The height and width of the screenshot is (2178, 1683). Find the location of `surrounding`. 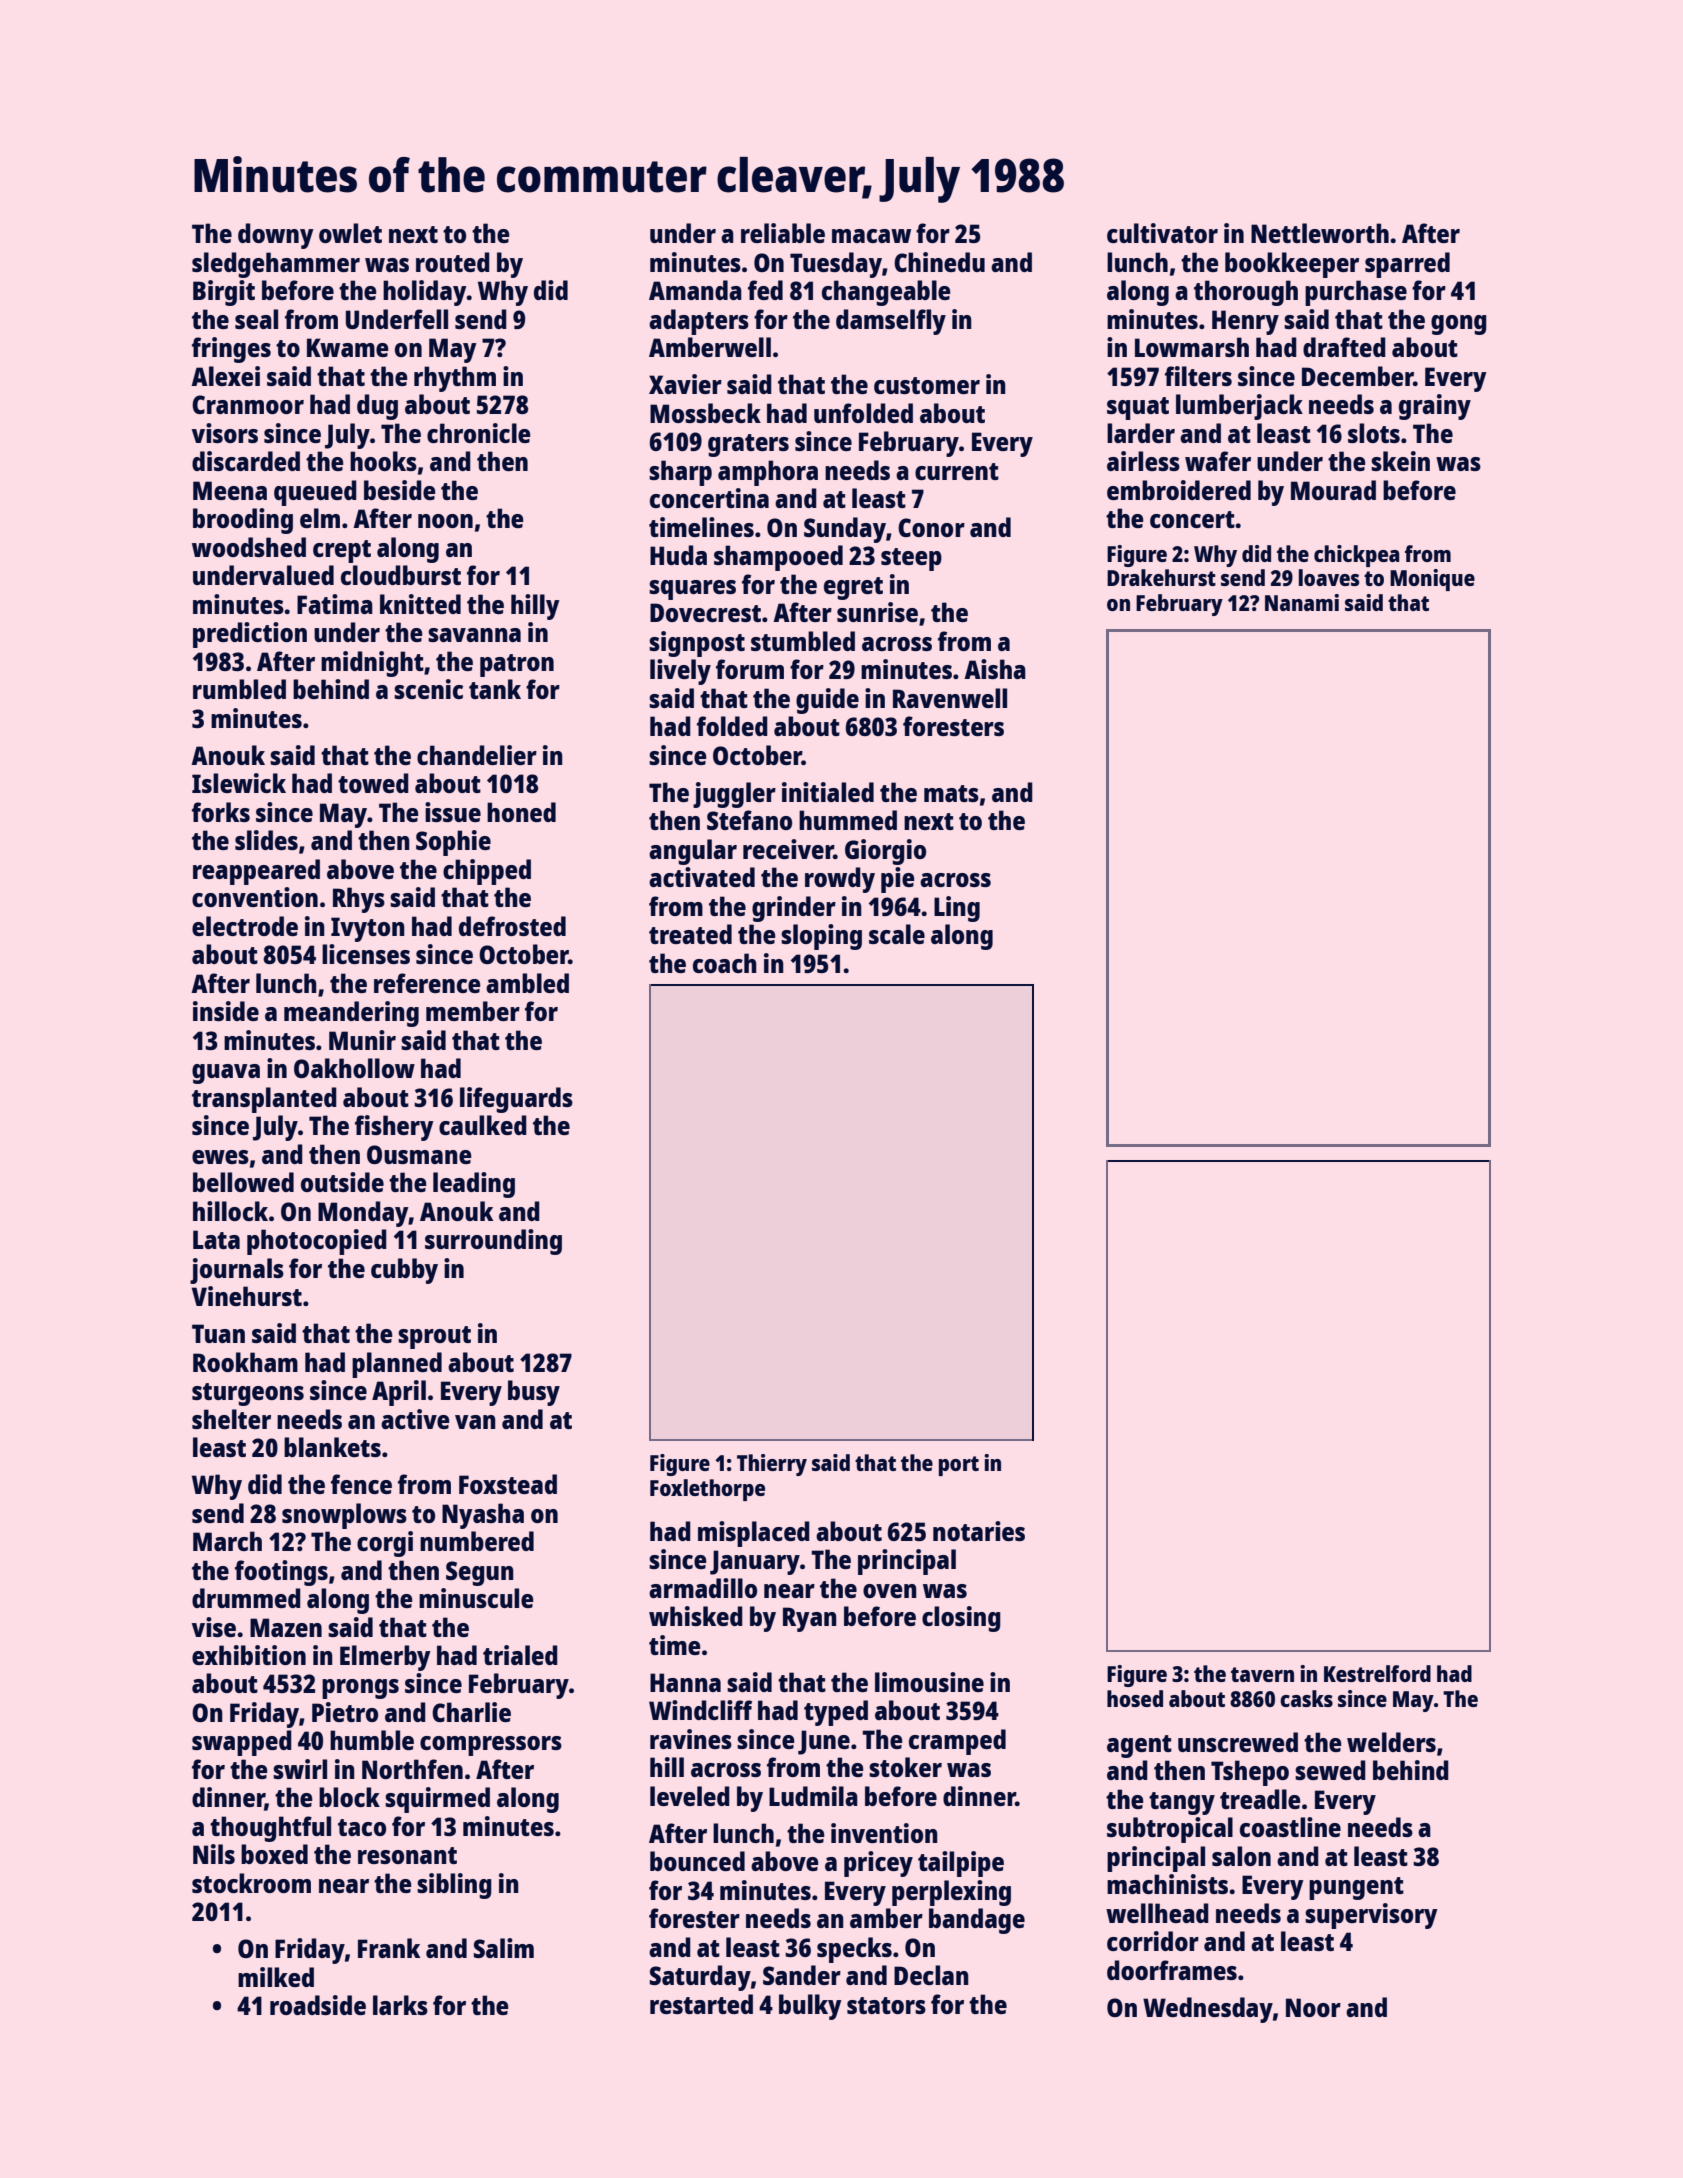

surrounding is located at coordinates (493, 1242).
